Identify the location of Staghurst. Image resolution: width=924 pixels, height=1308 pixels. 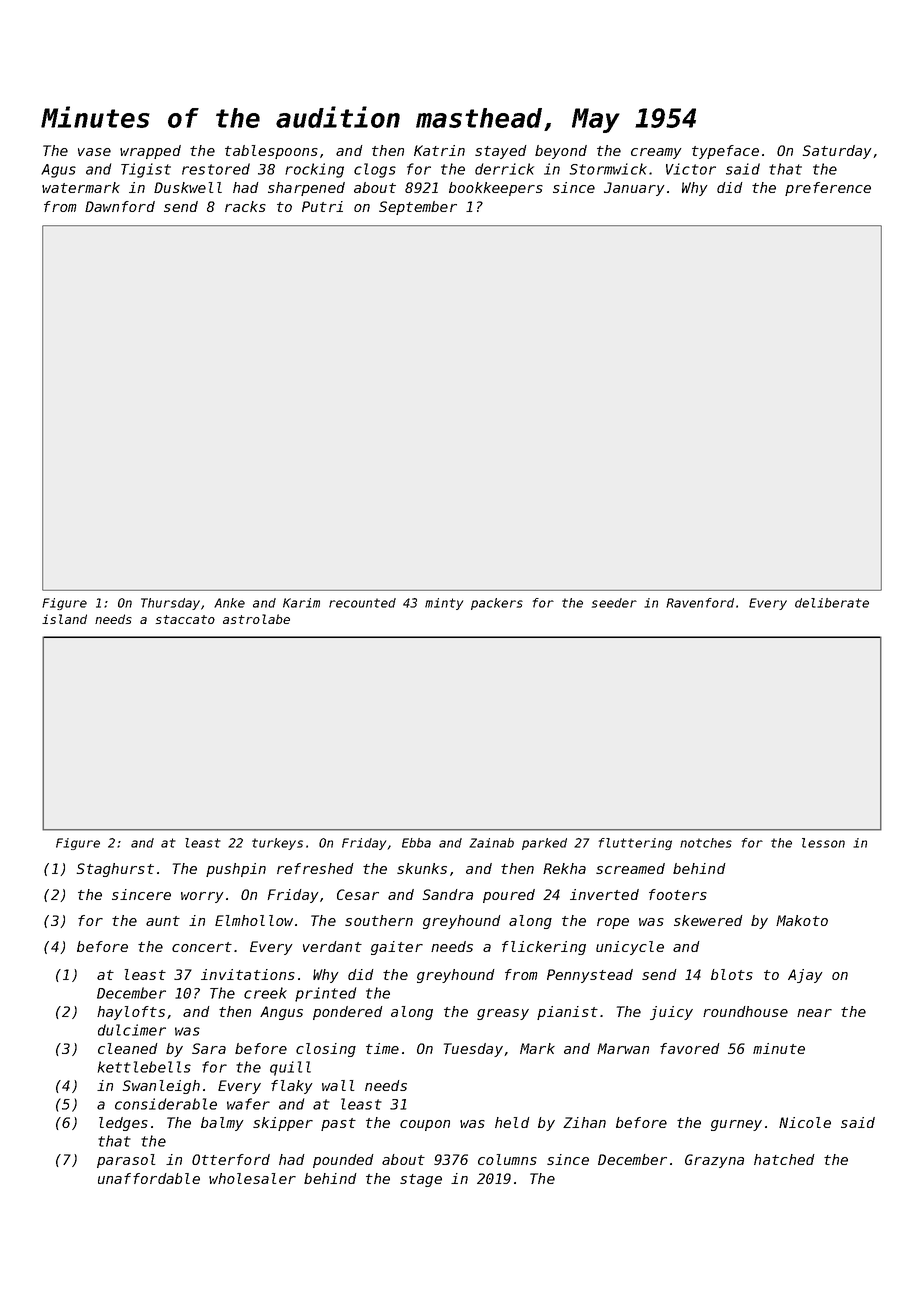
(115, 870).
